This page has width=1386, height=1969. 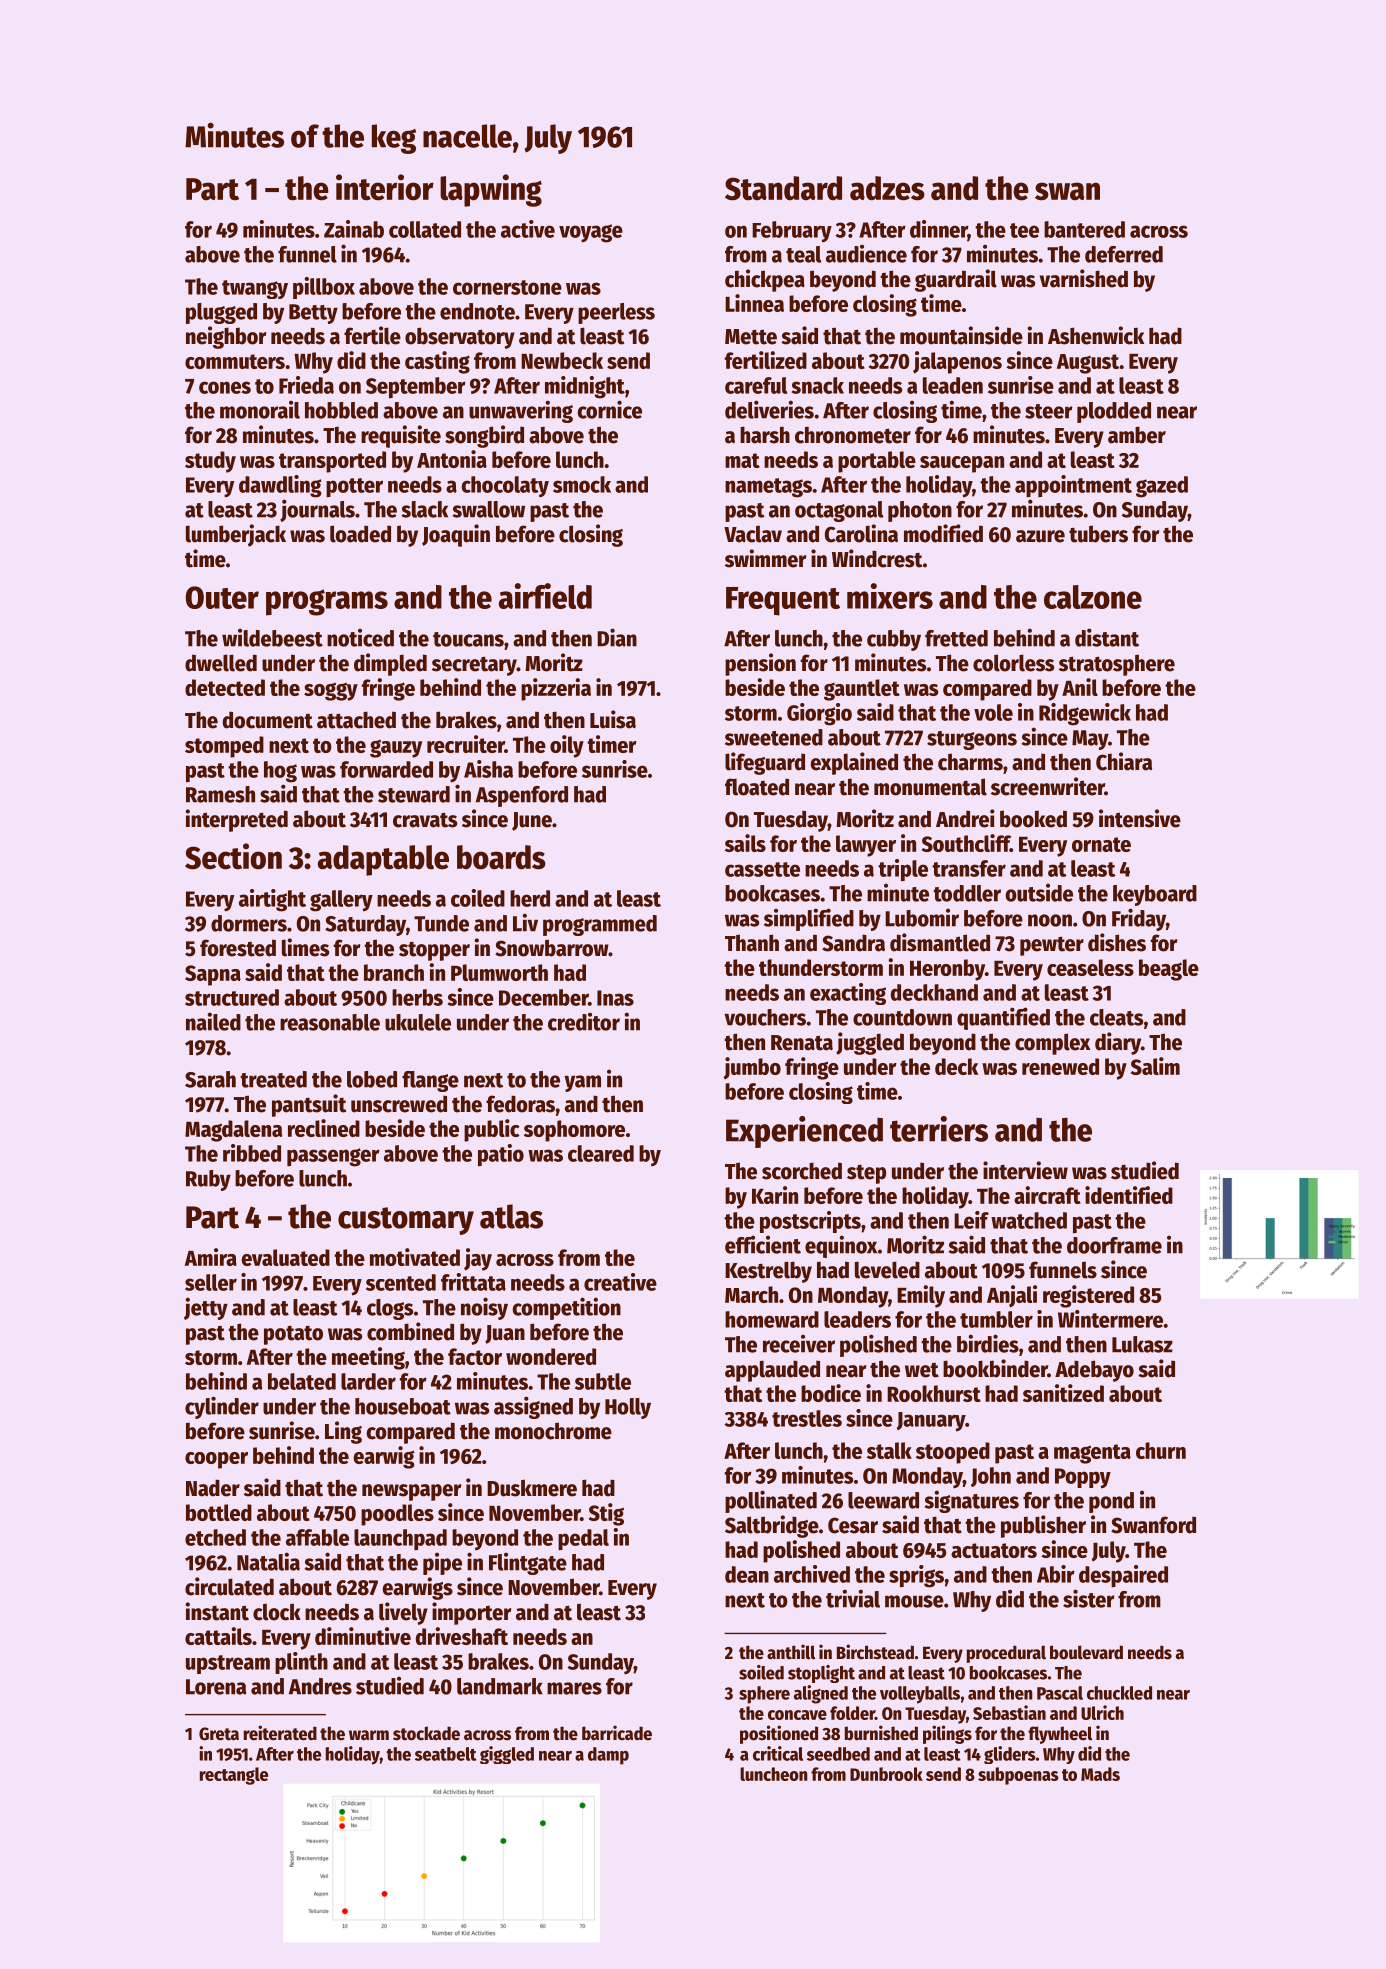 What do you see at coordinates (210, 1079) in the page?
I see `Sarah` at bounding box center [210, 1079].
